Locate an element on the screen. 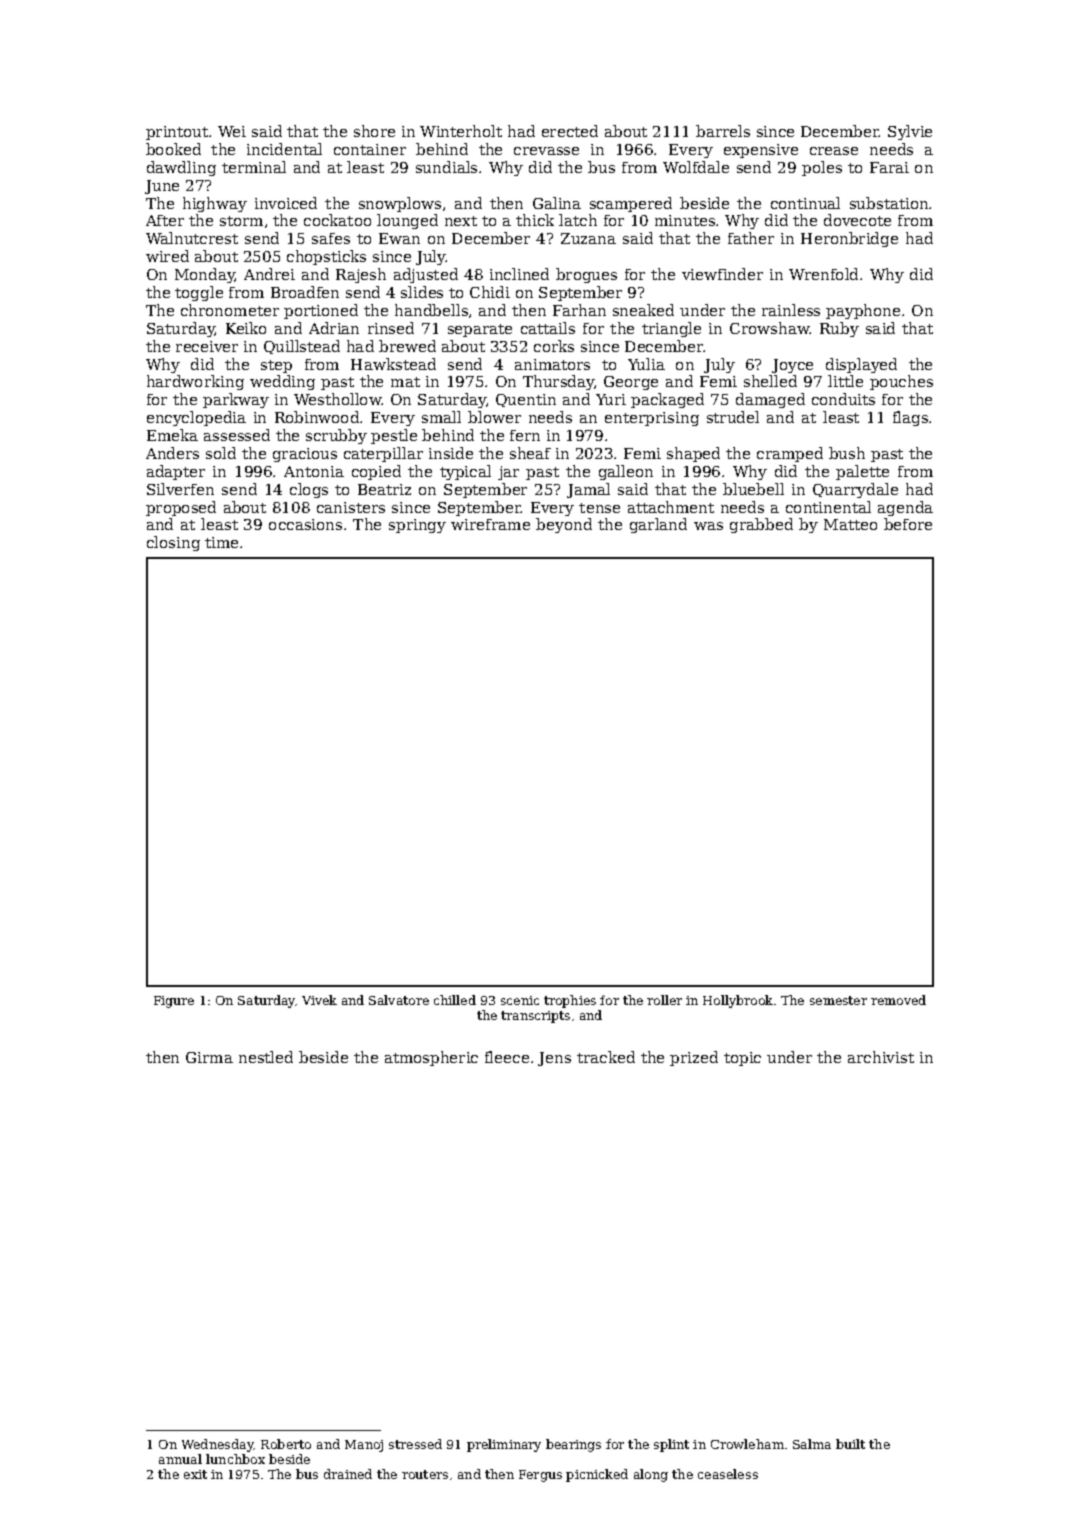  chilled is located at coordinates (455, 1000).
